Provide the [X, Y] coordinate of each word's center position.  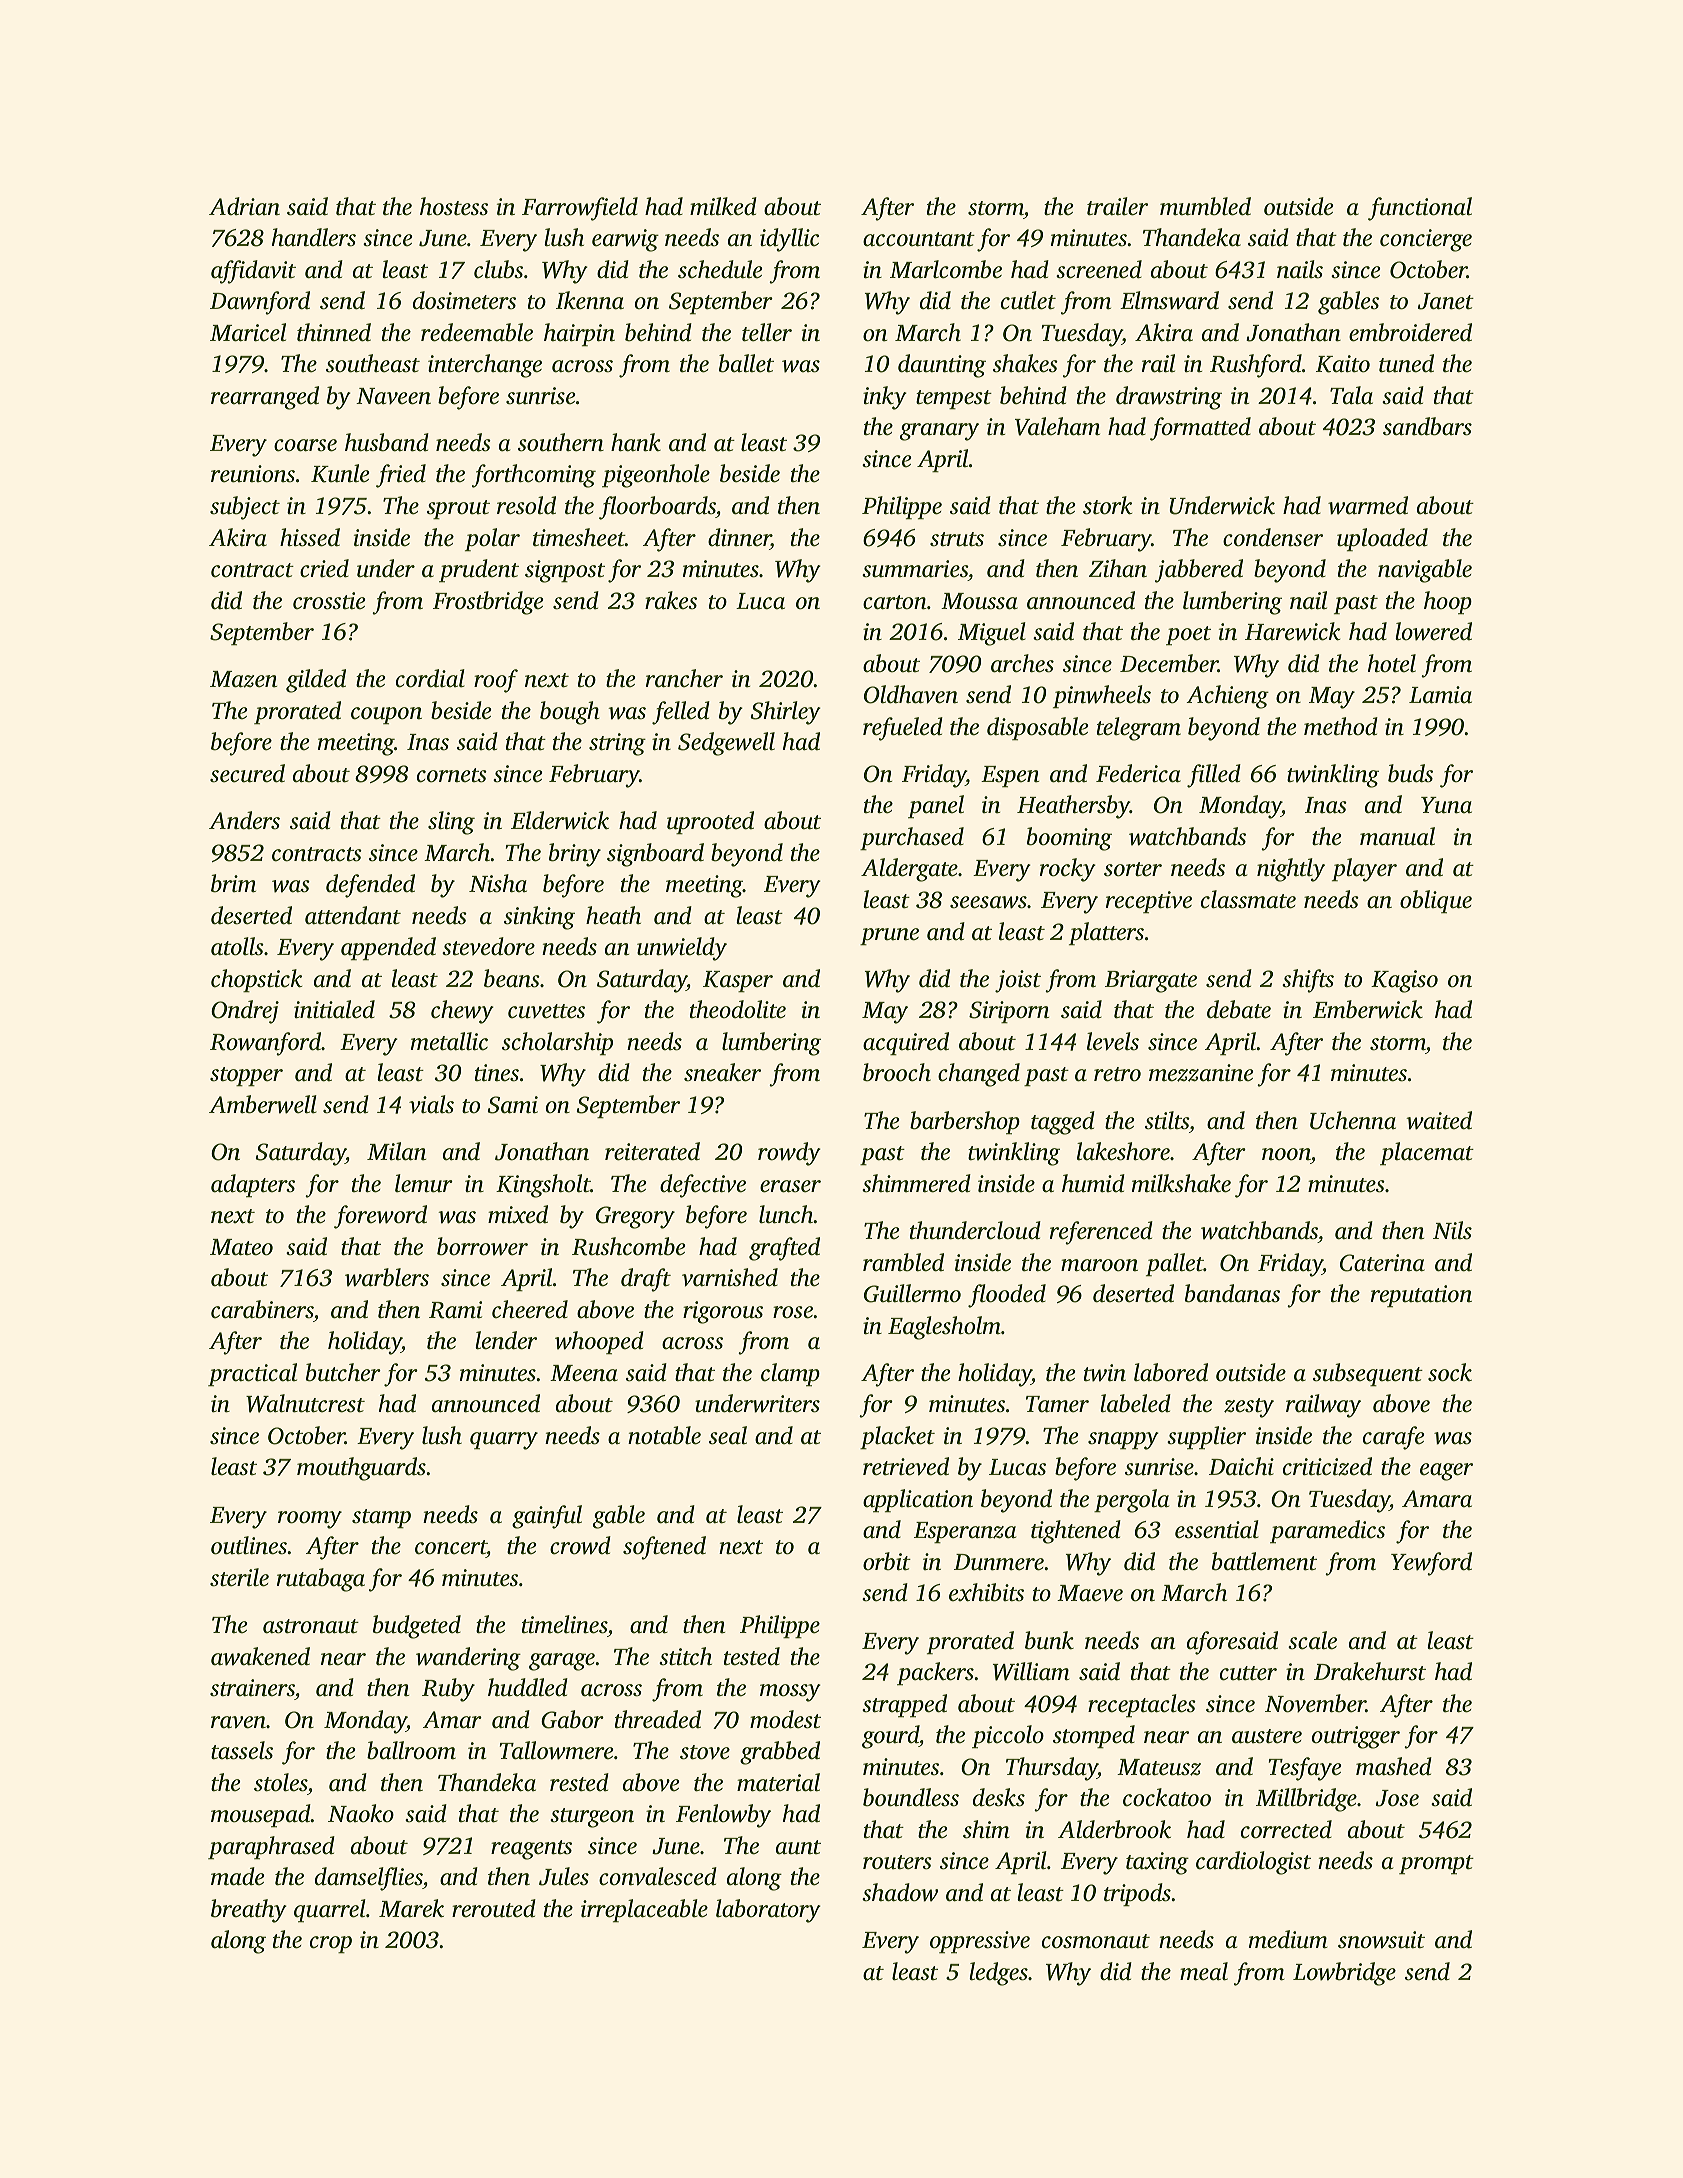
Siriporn [1009, 1012]
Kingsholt [543, 1186]
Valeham [1057, 426]
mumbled [1205, 206]
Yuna [1446, 805]
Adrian [244, 206]
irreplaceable [644, 1911]
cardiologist [1253, 1863]
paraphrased [271, 1848]
